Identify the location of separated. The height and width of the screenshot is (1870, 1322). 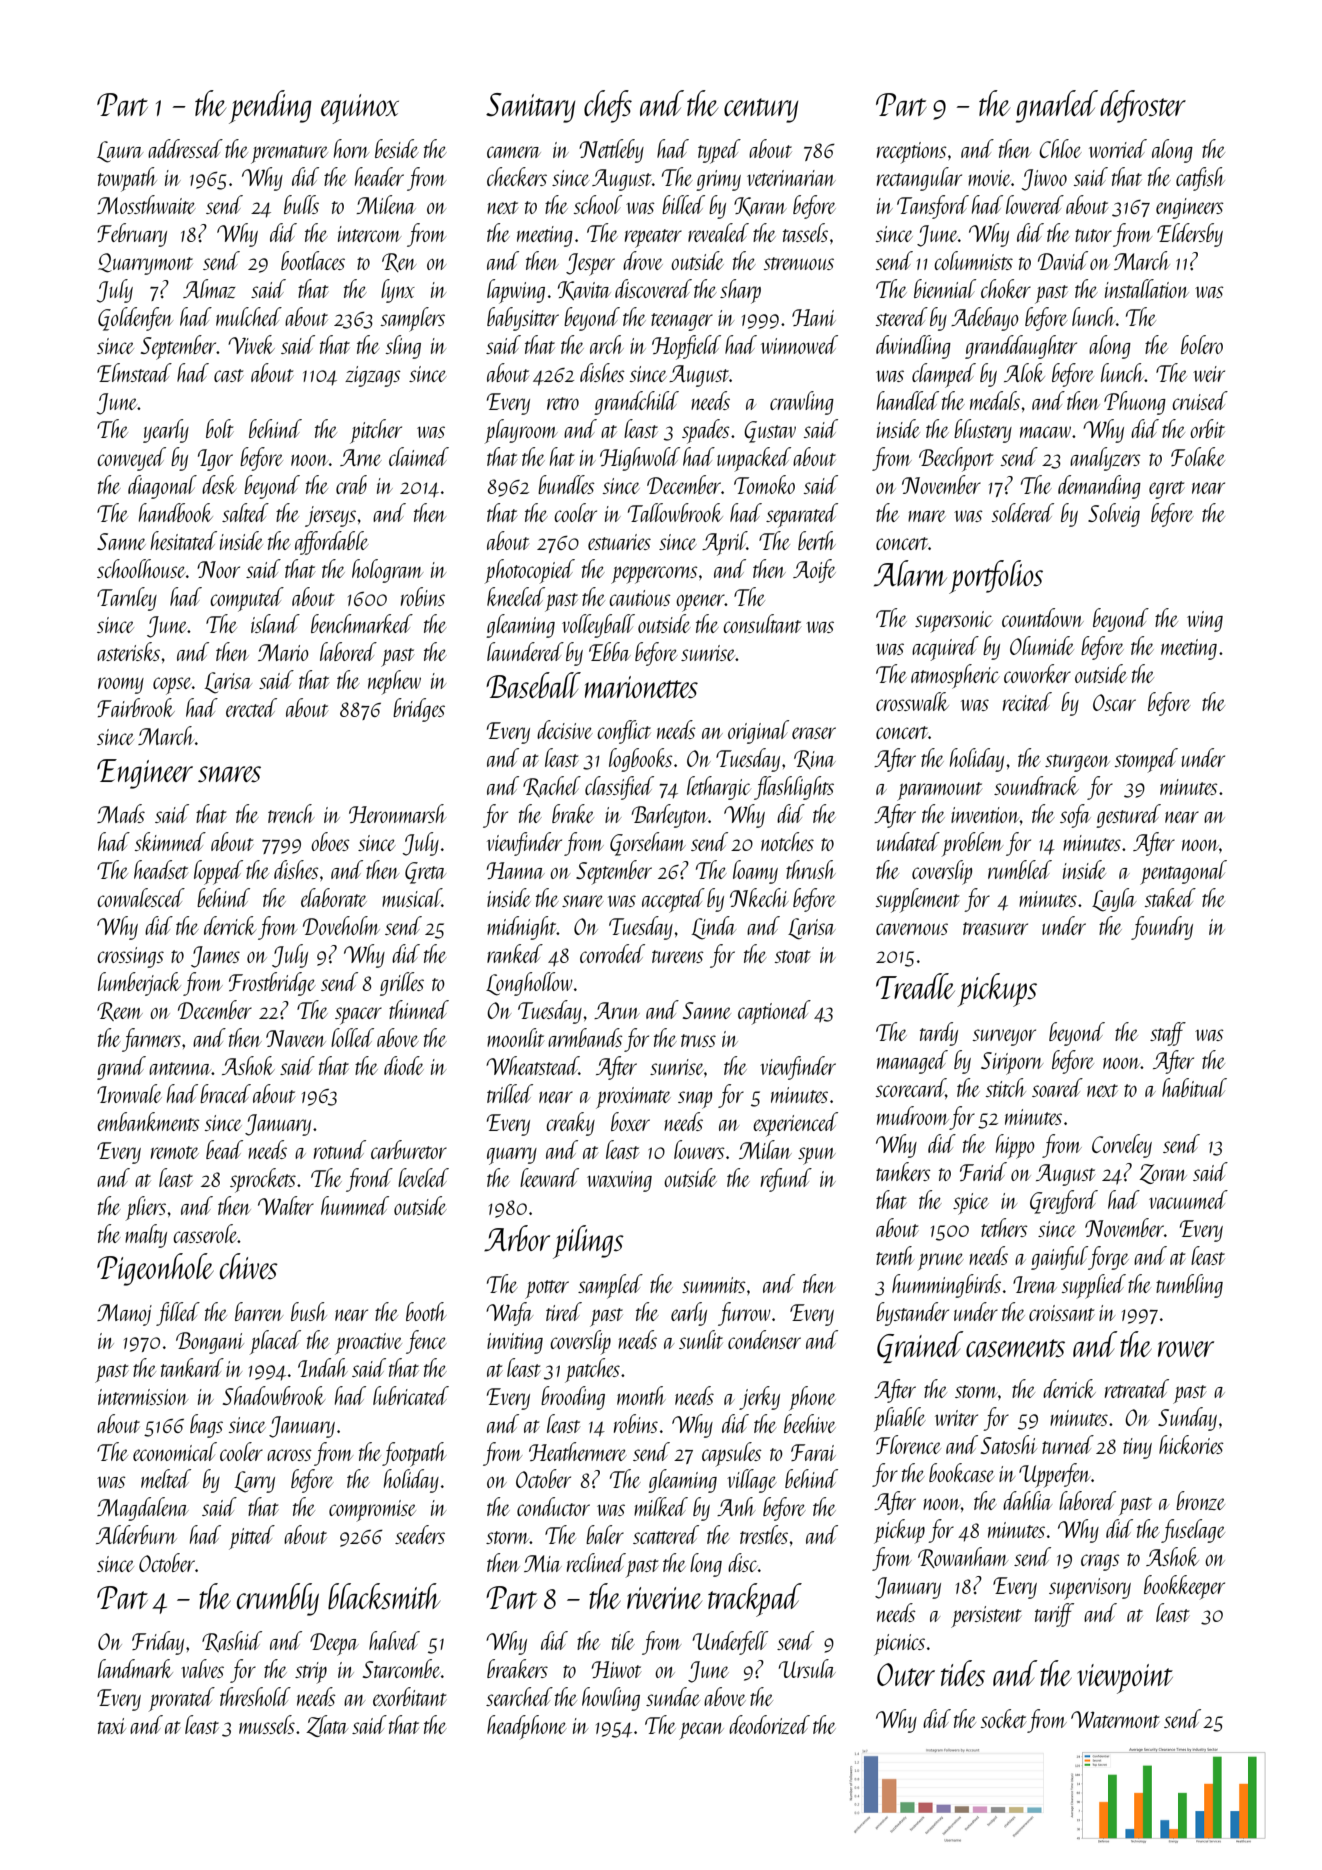
(802, 515).
